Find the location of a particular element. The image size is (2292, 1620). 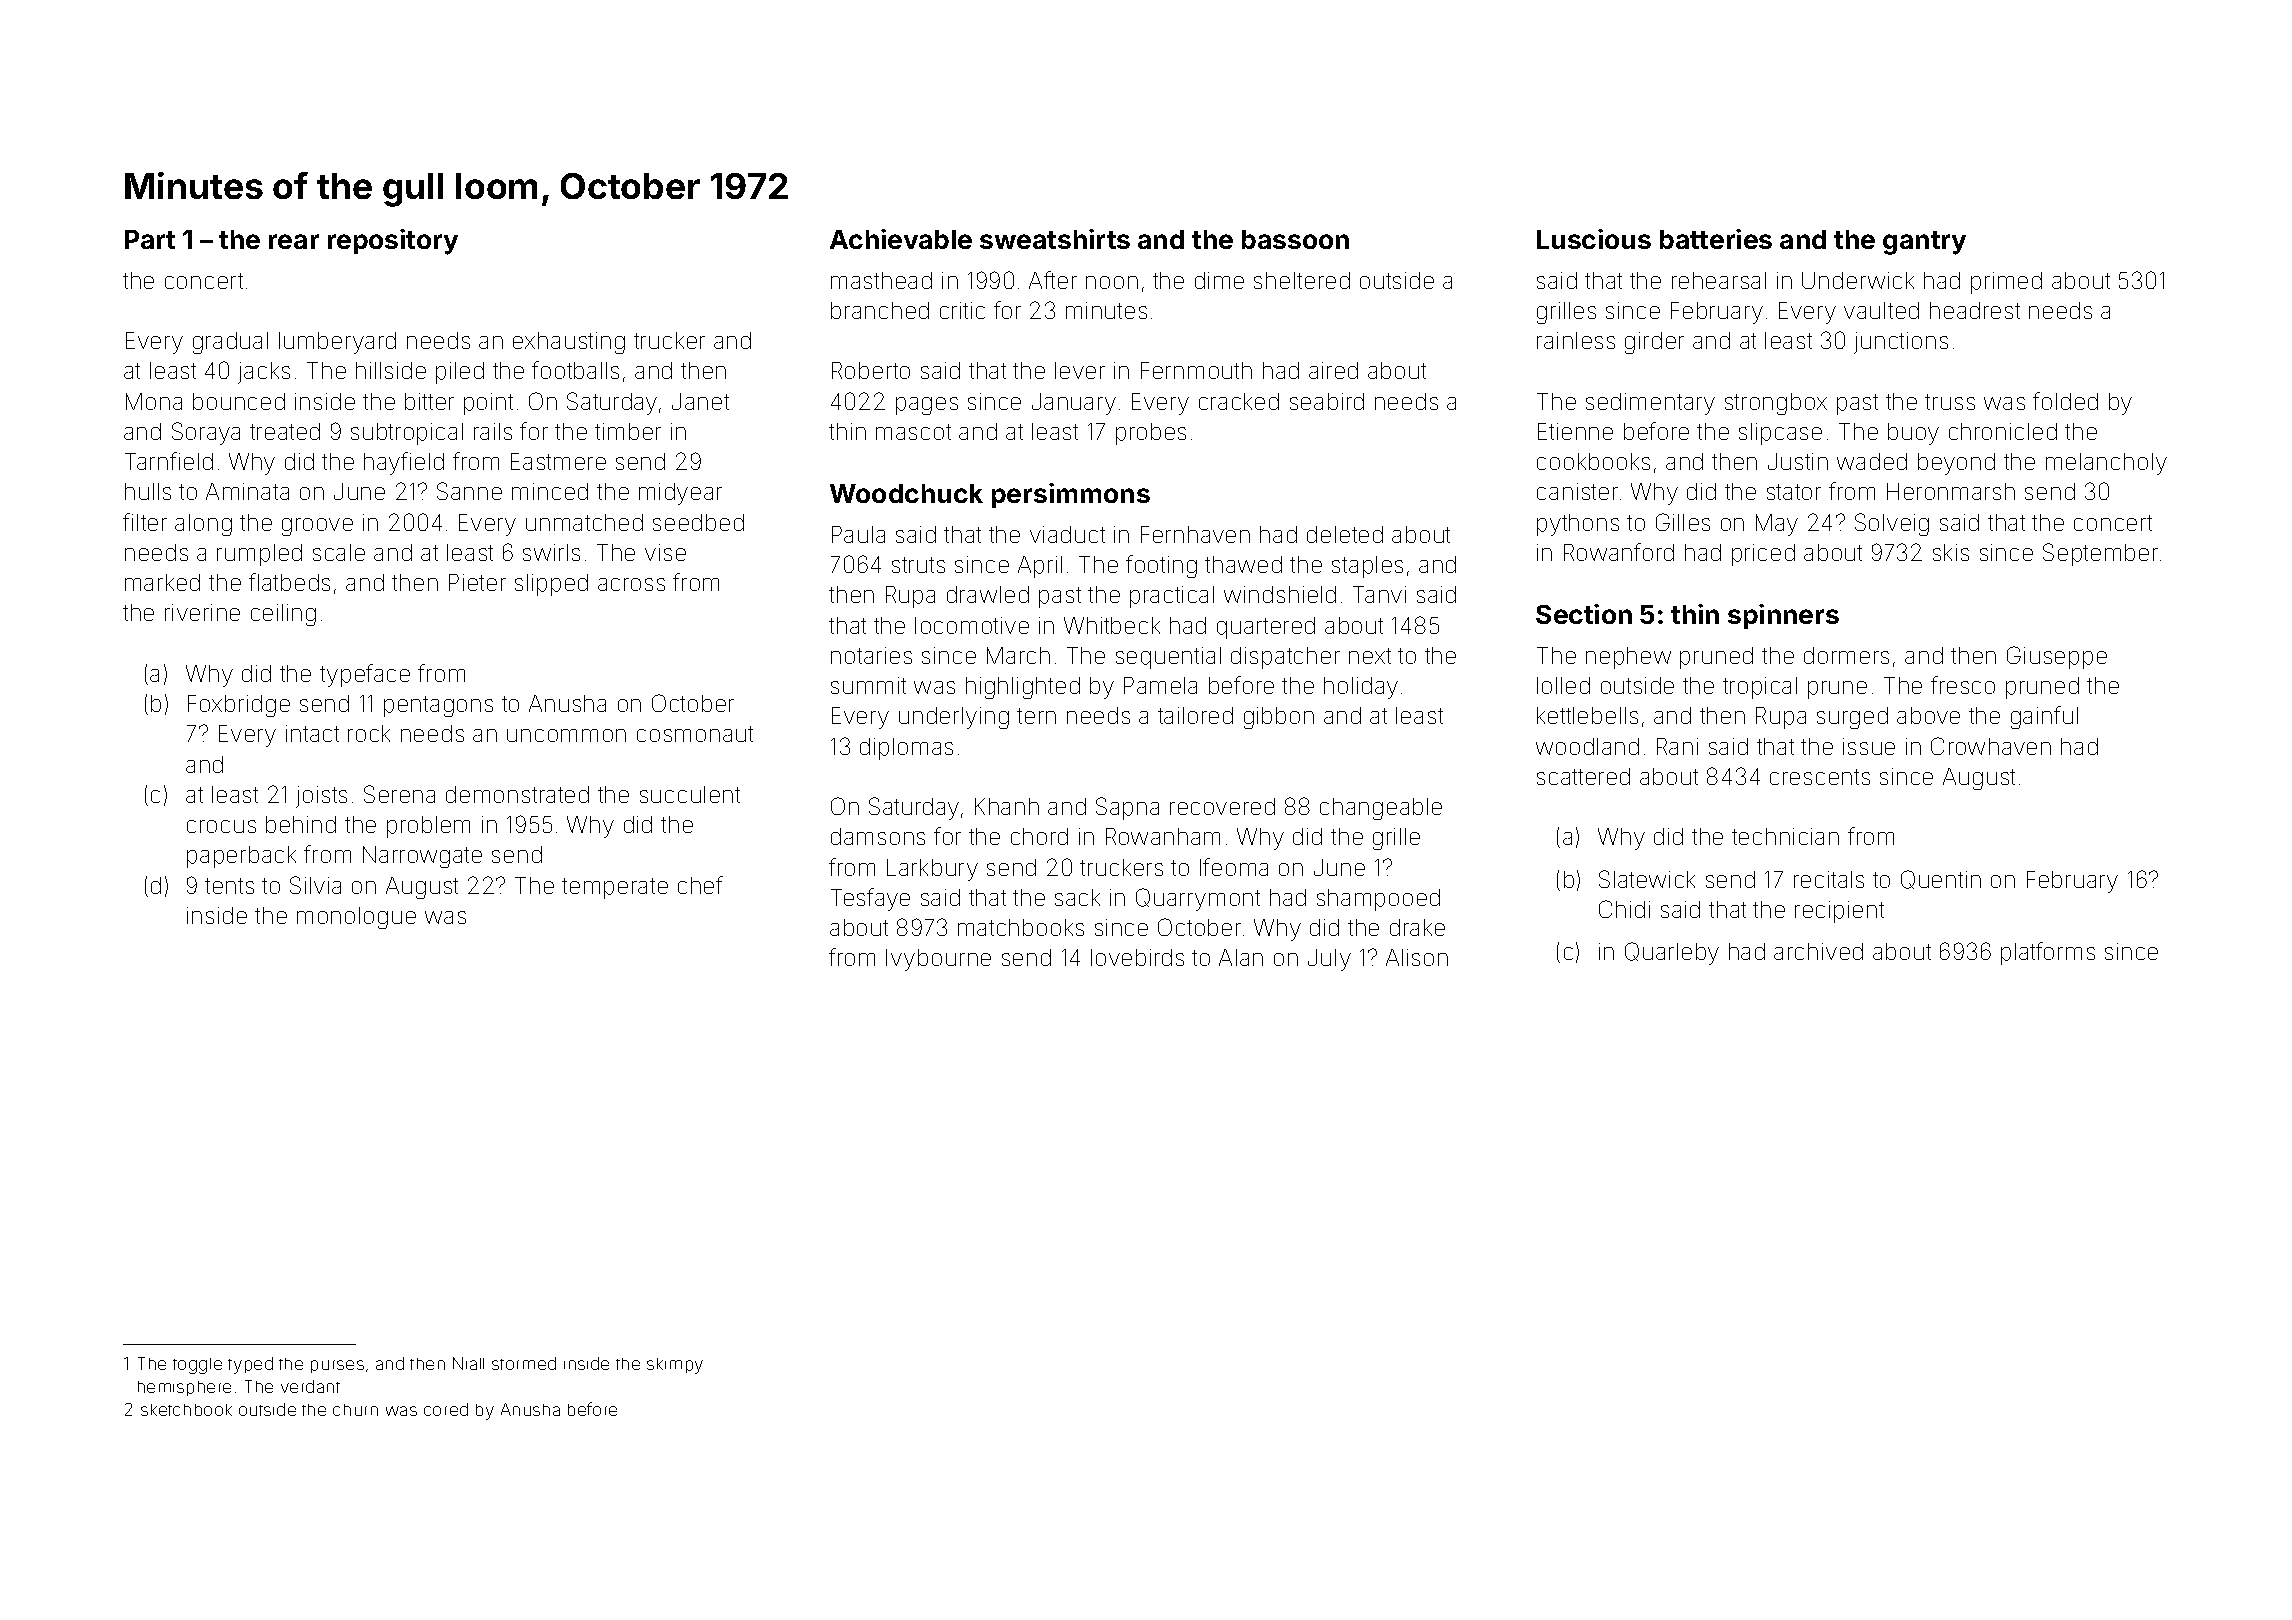

viaduct is located at coordinates (1067, 534).
